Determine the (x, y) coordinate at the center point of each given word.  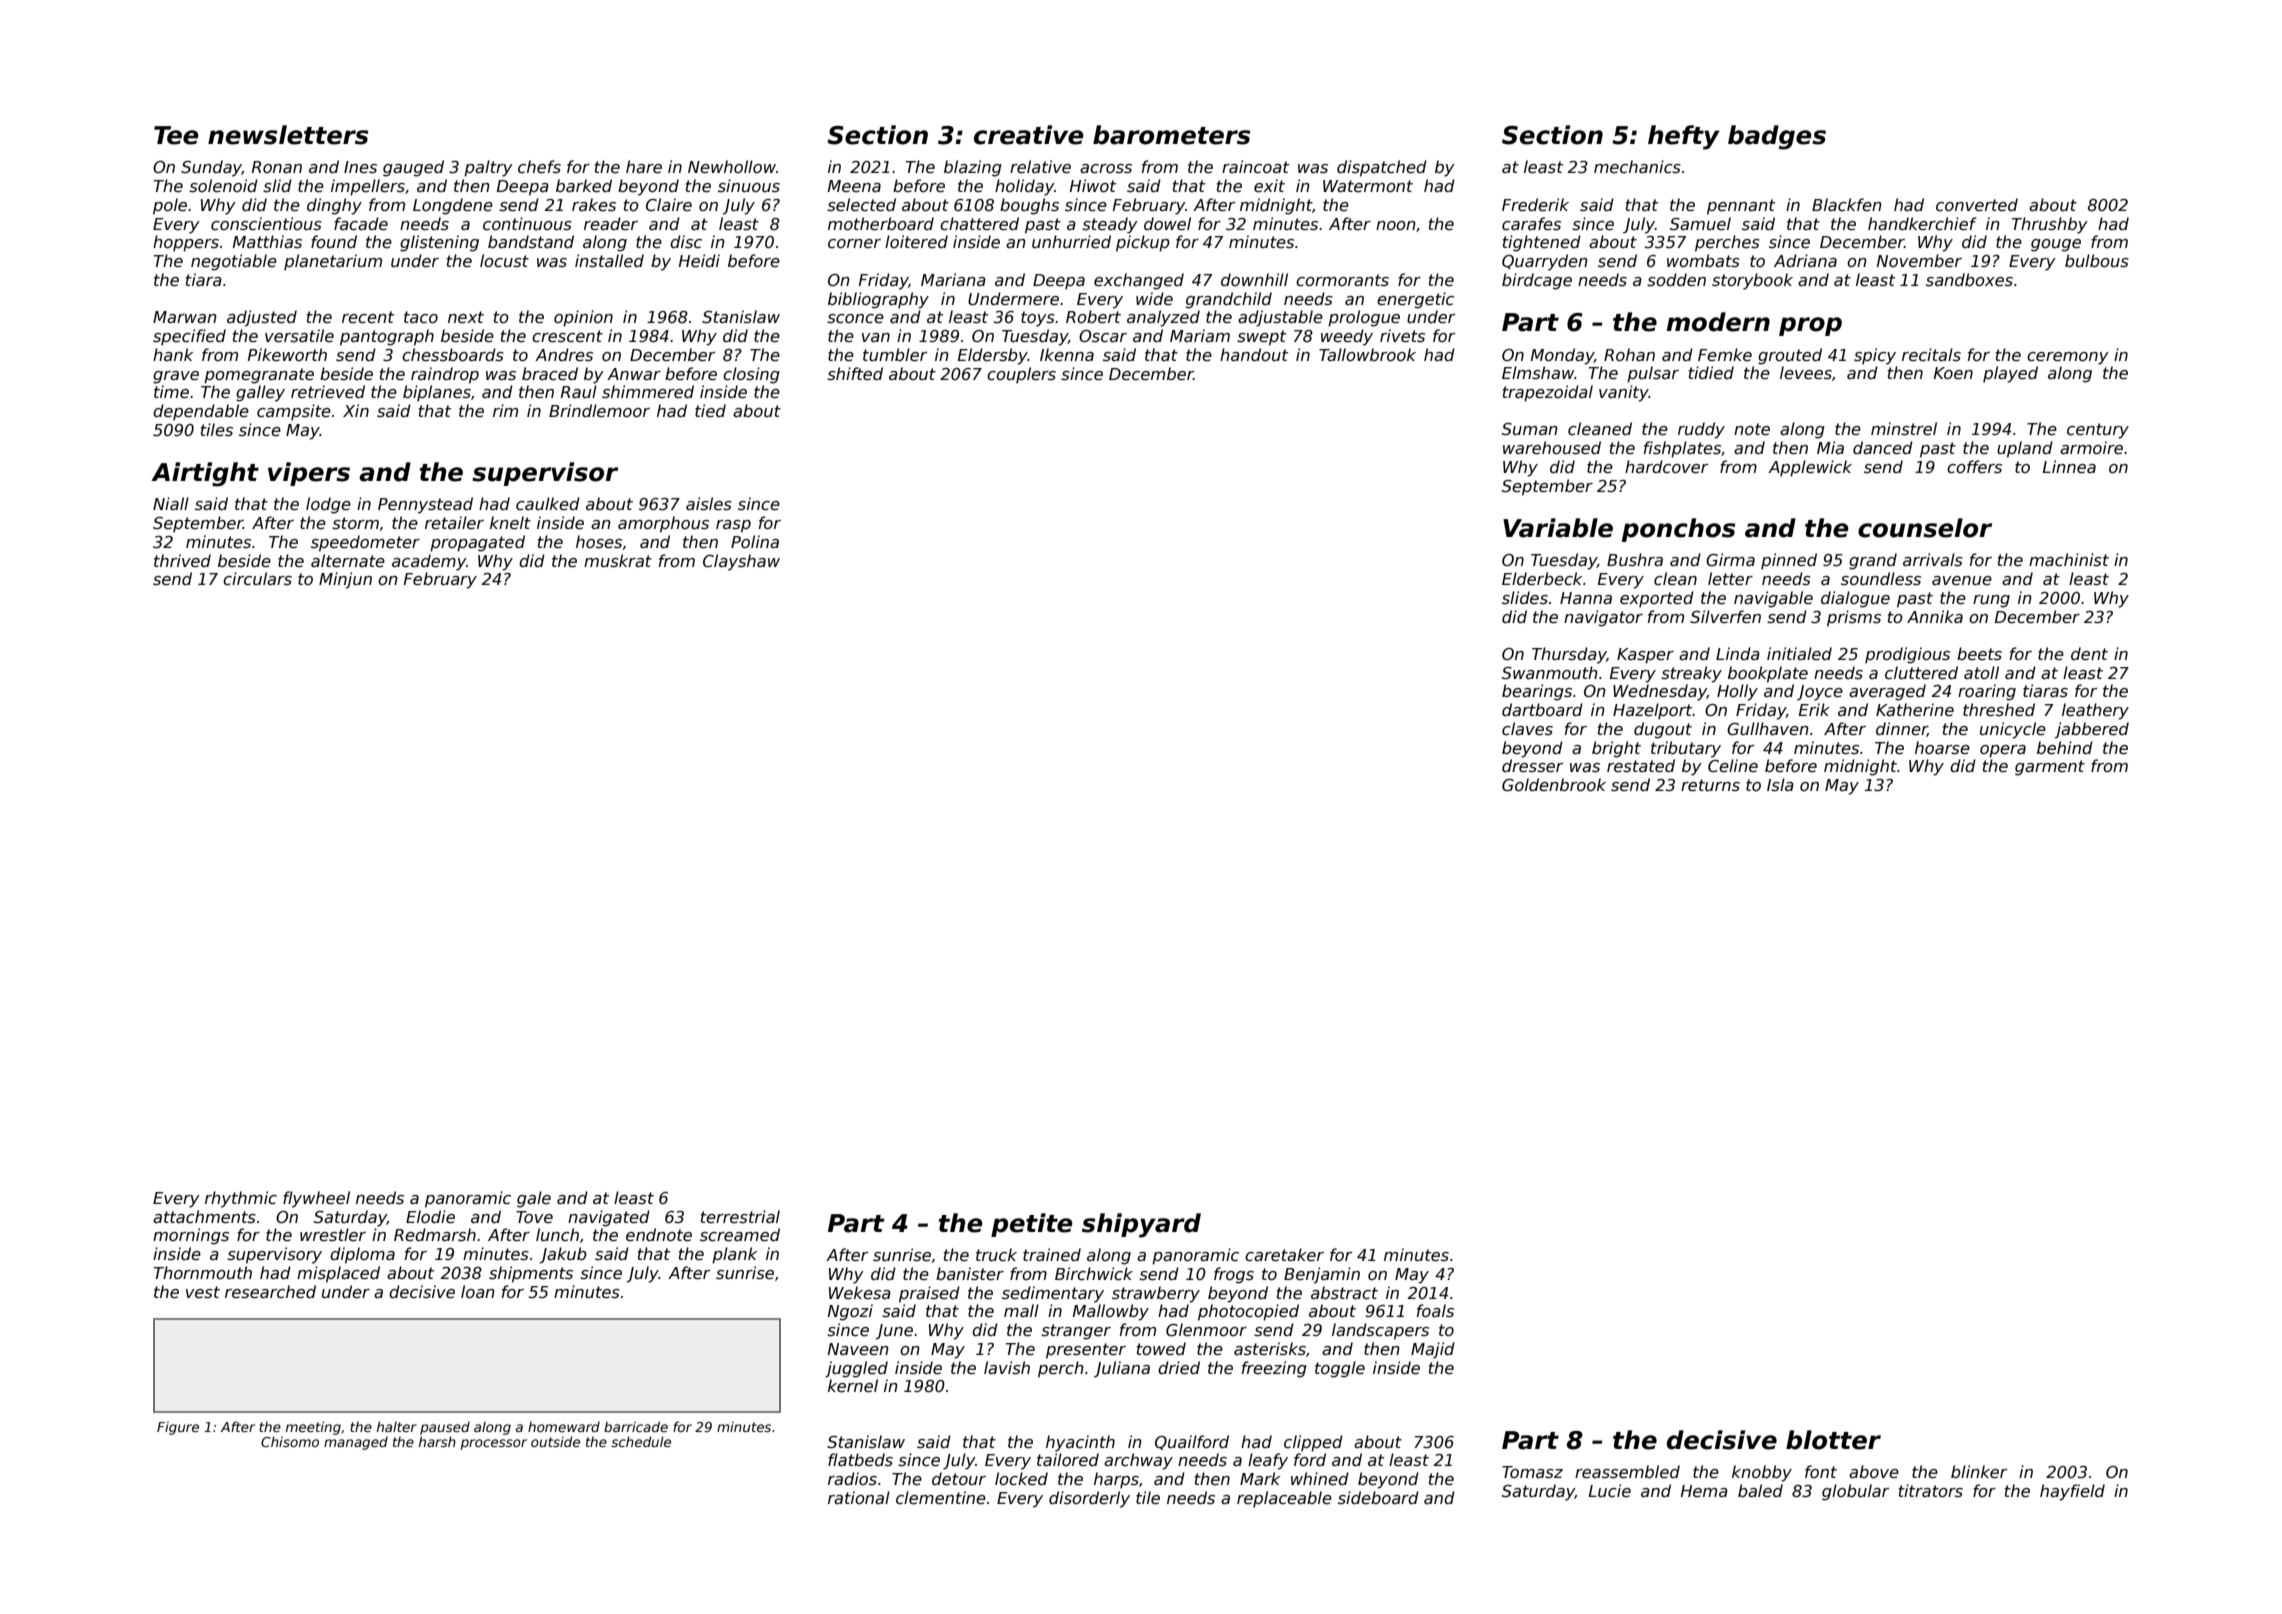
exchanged (1139, 281)
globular (1855, 1492)
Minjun (345, 580)
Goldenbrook (1554, 785)
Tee (176, 135)
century (2098, 431)
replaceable (1284, 1499)
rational (859, 1497)
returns (1710, 785)
